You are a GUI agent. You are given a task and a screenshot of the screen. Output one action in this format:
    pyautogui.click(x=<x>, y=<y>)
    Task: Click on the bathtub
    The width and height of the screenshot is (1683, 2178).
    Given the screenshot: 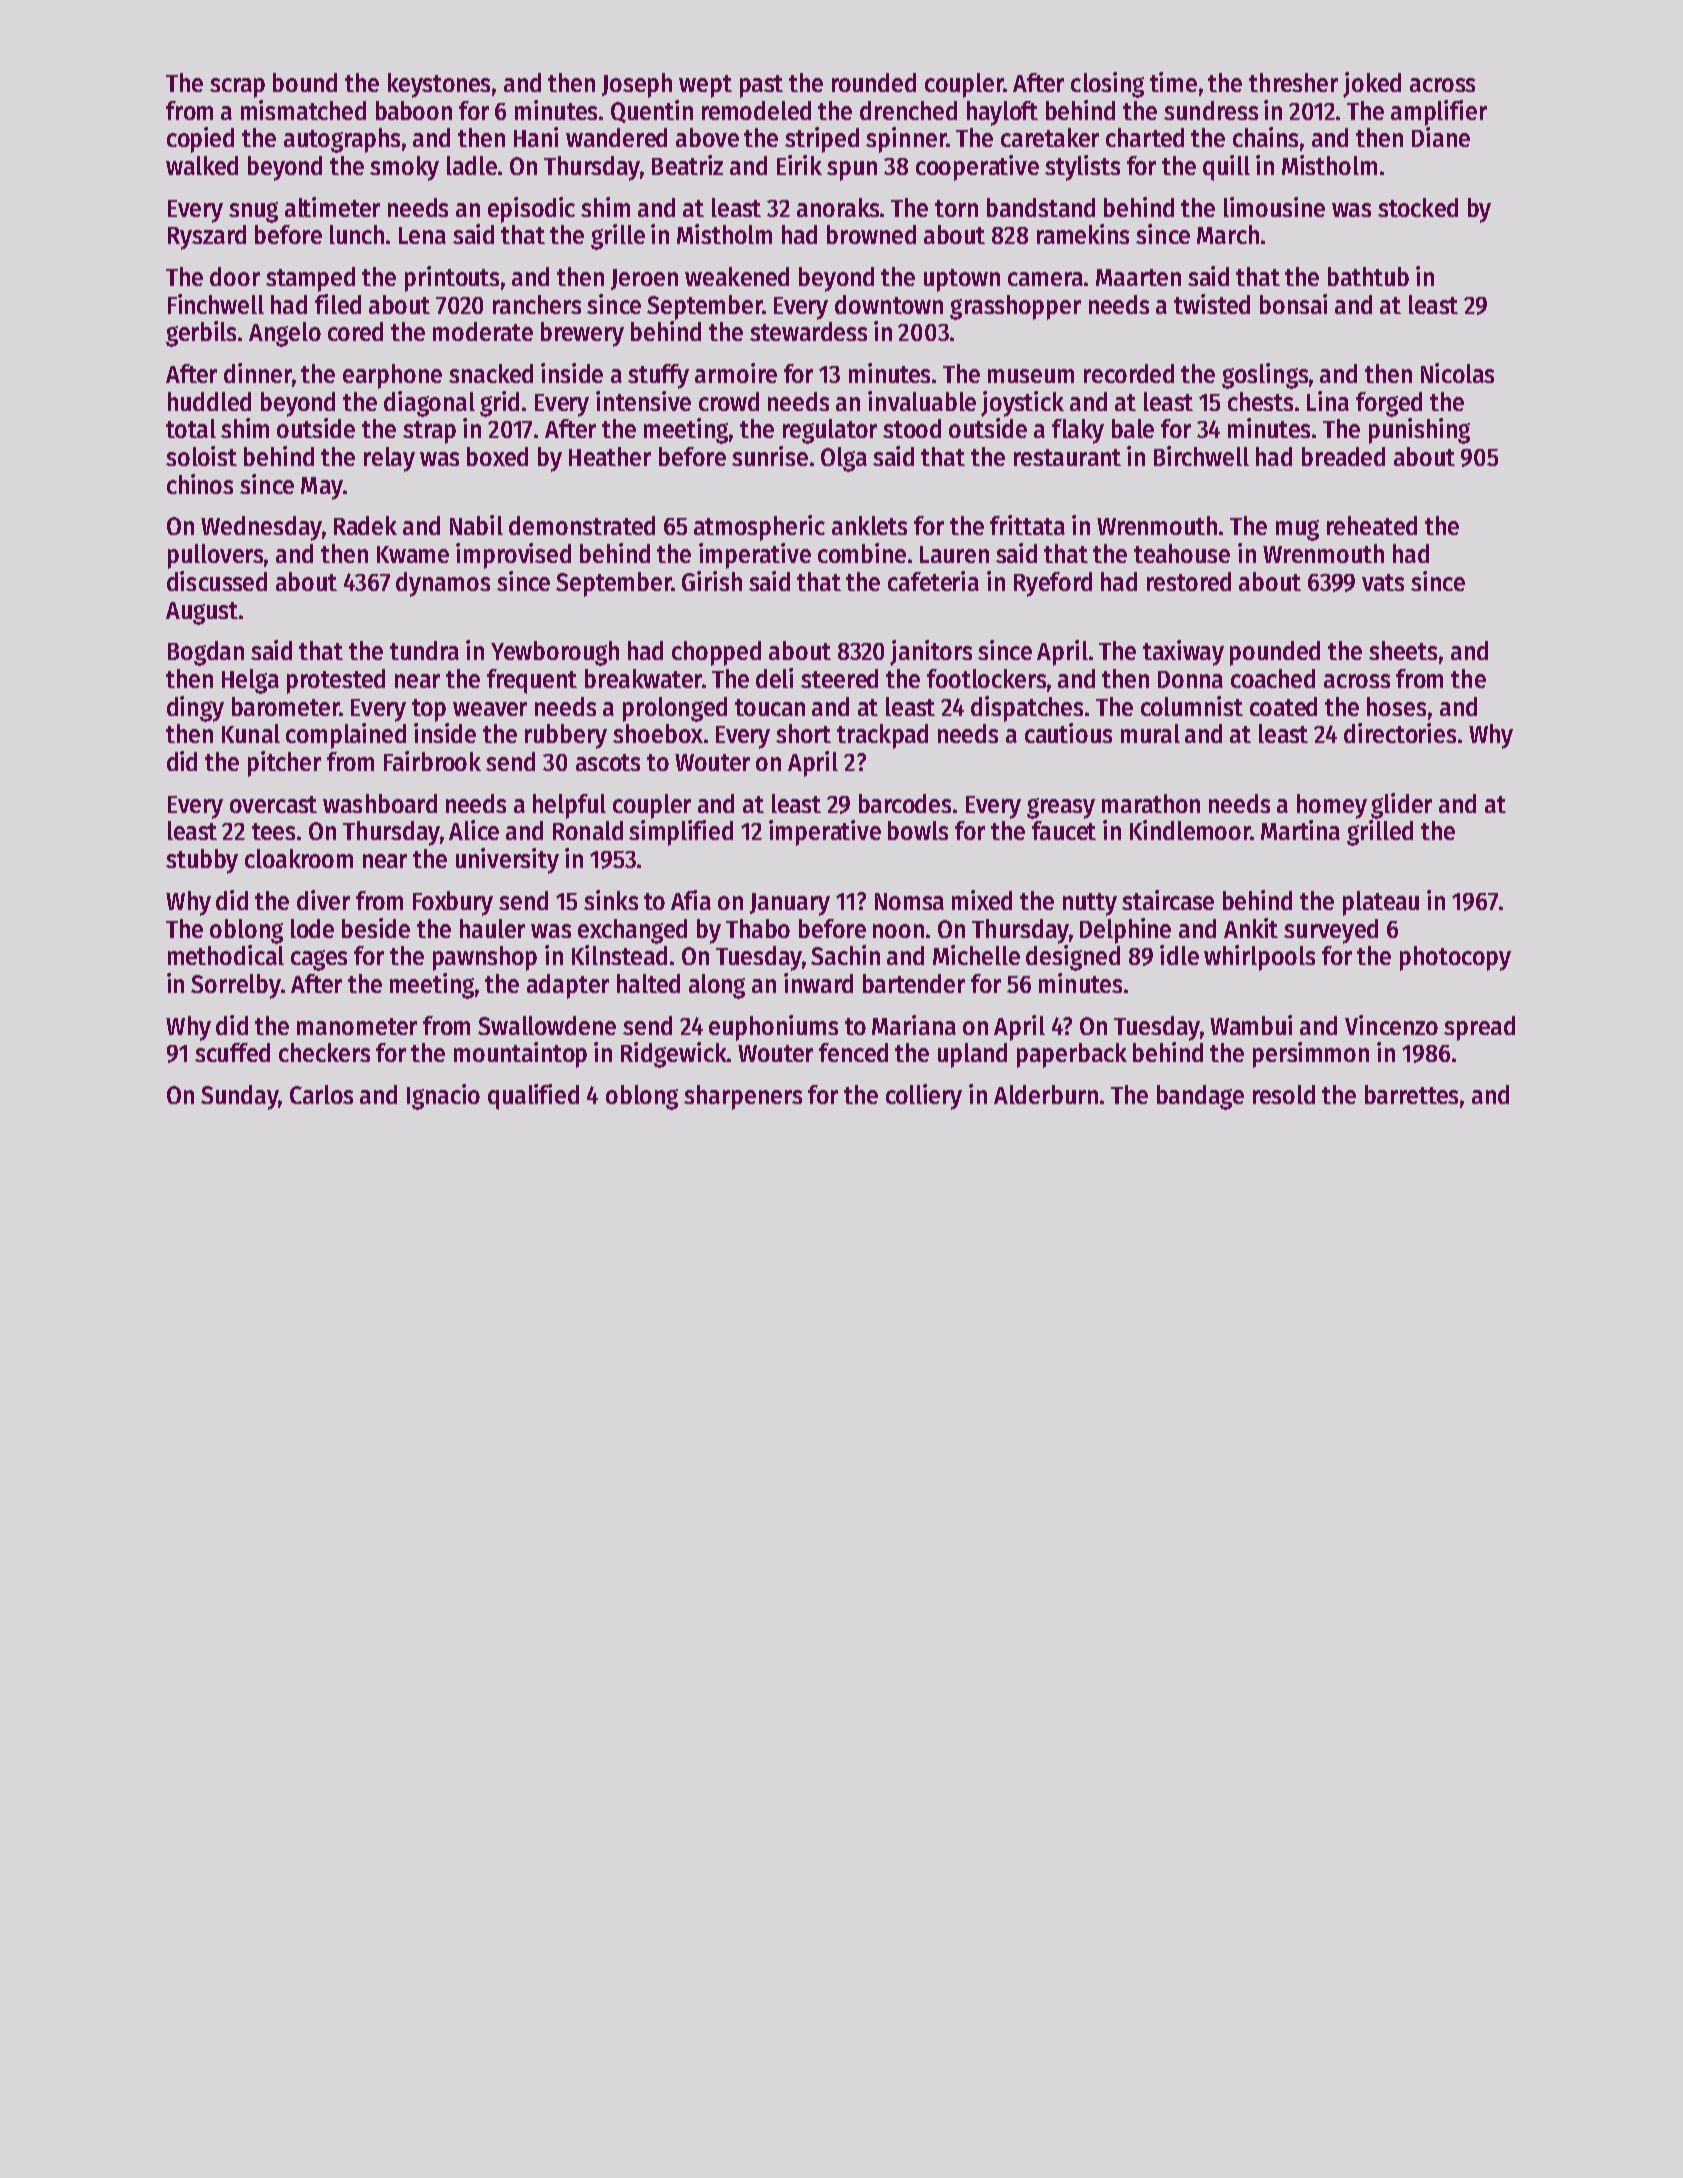 What is the action you would take?
    pyautogui.click(x=1368, y=276)
